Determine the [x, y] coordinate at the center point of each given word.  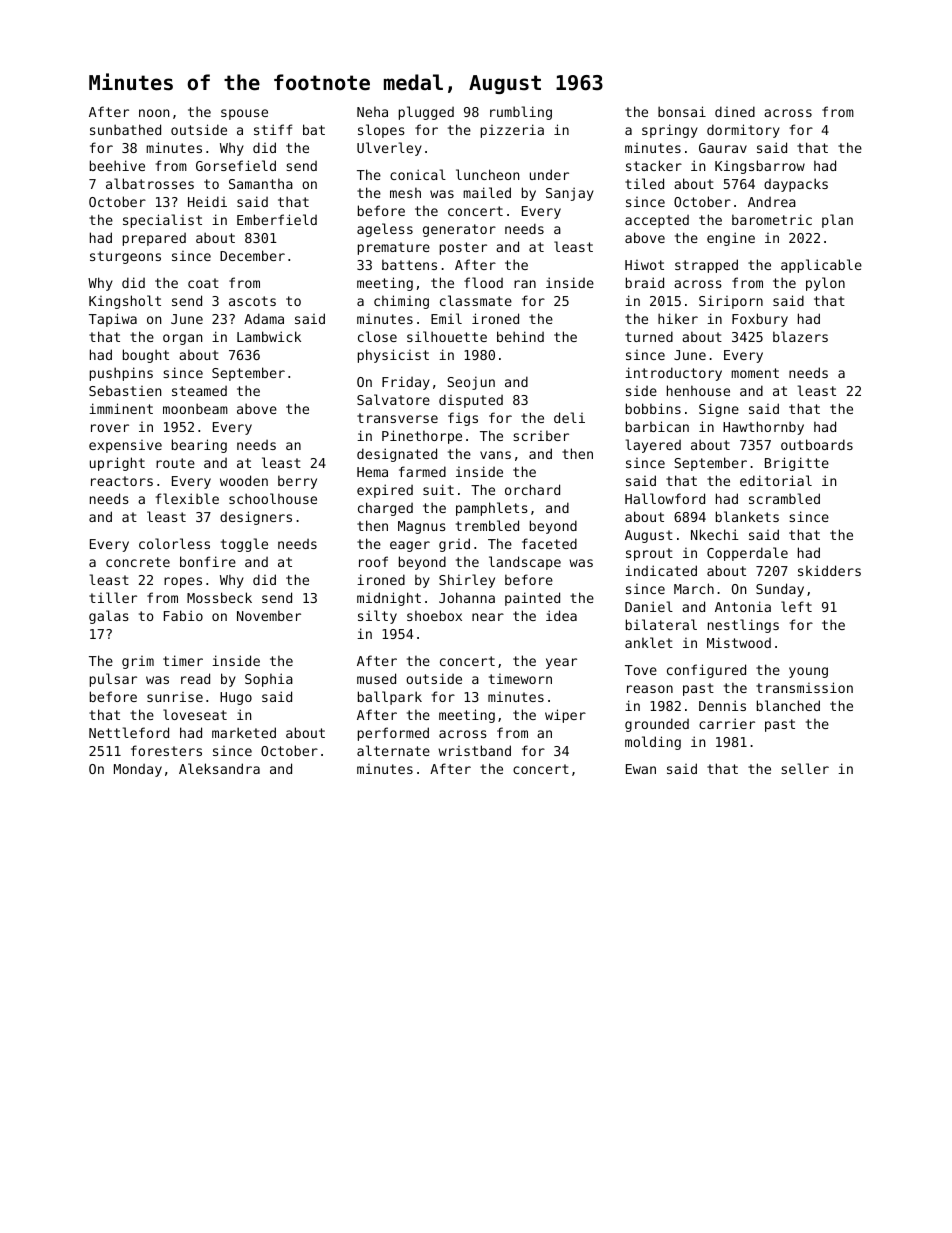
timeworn [520, 679]
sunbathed [125, 129]
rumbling [521, 113]
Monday [138, 770]
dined [735, 111]
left [796, 606]
